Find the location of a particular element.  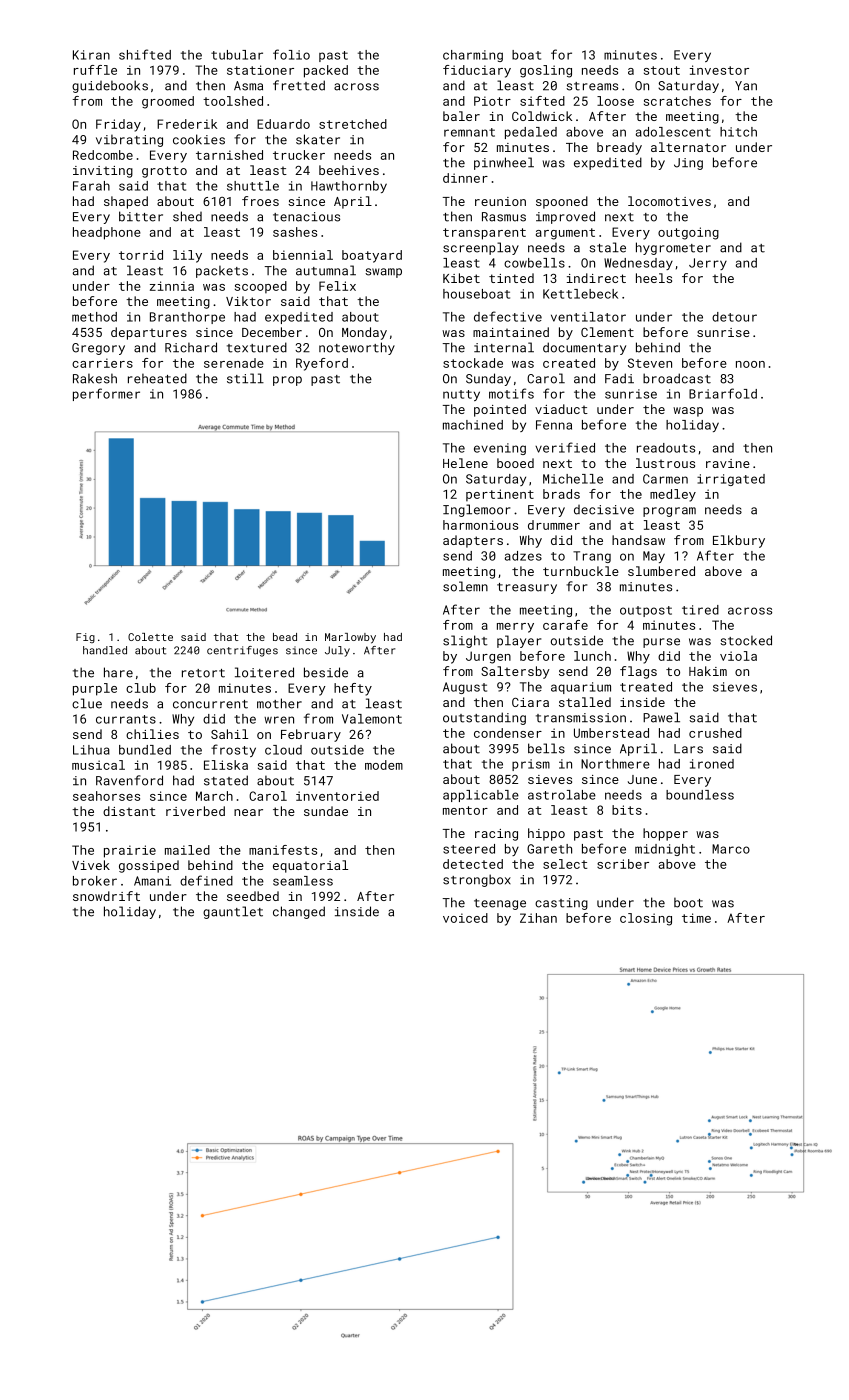

packets is located at coordinates (222, 272).
